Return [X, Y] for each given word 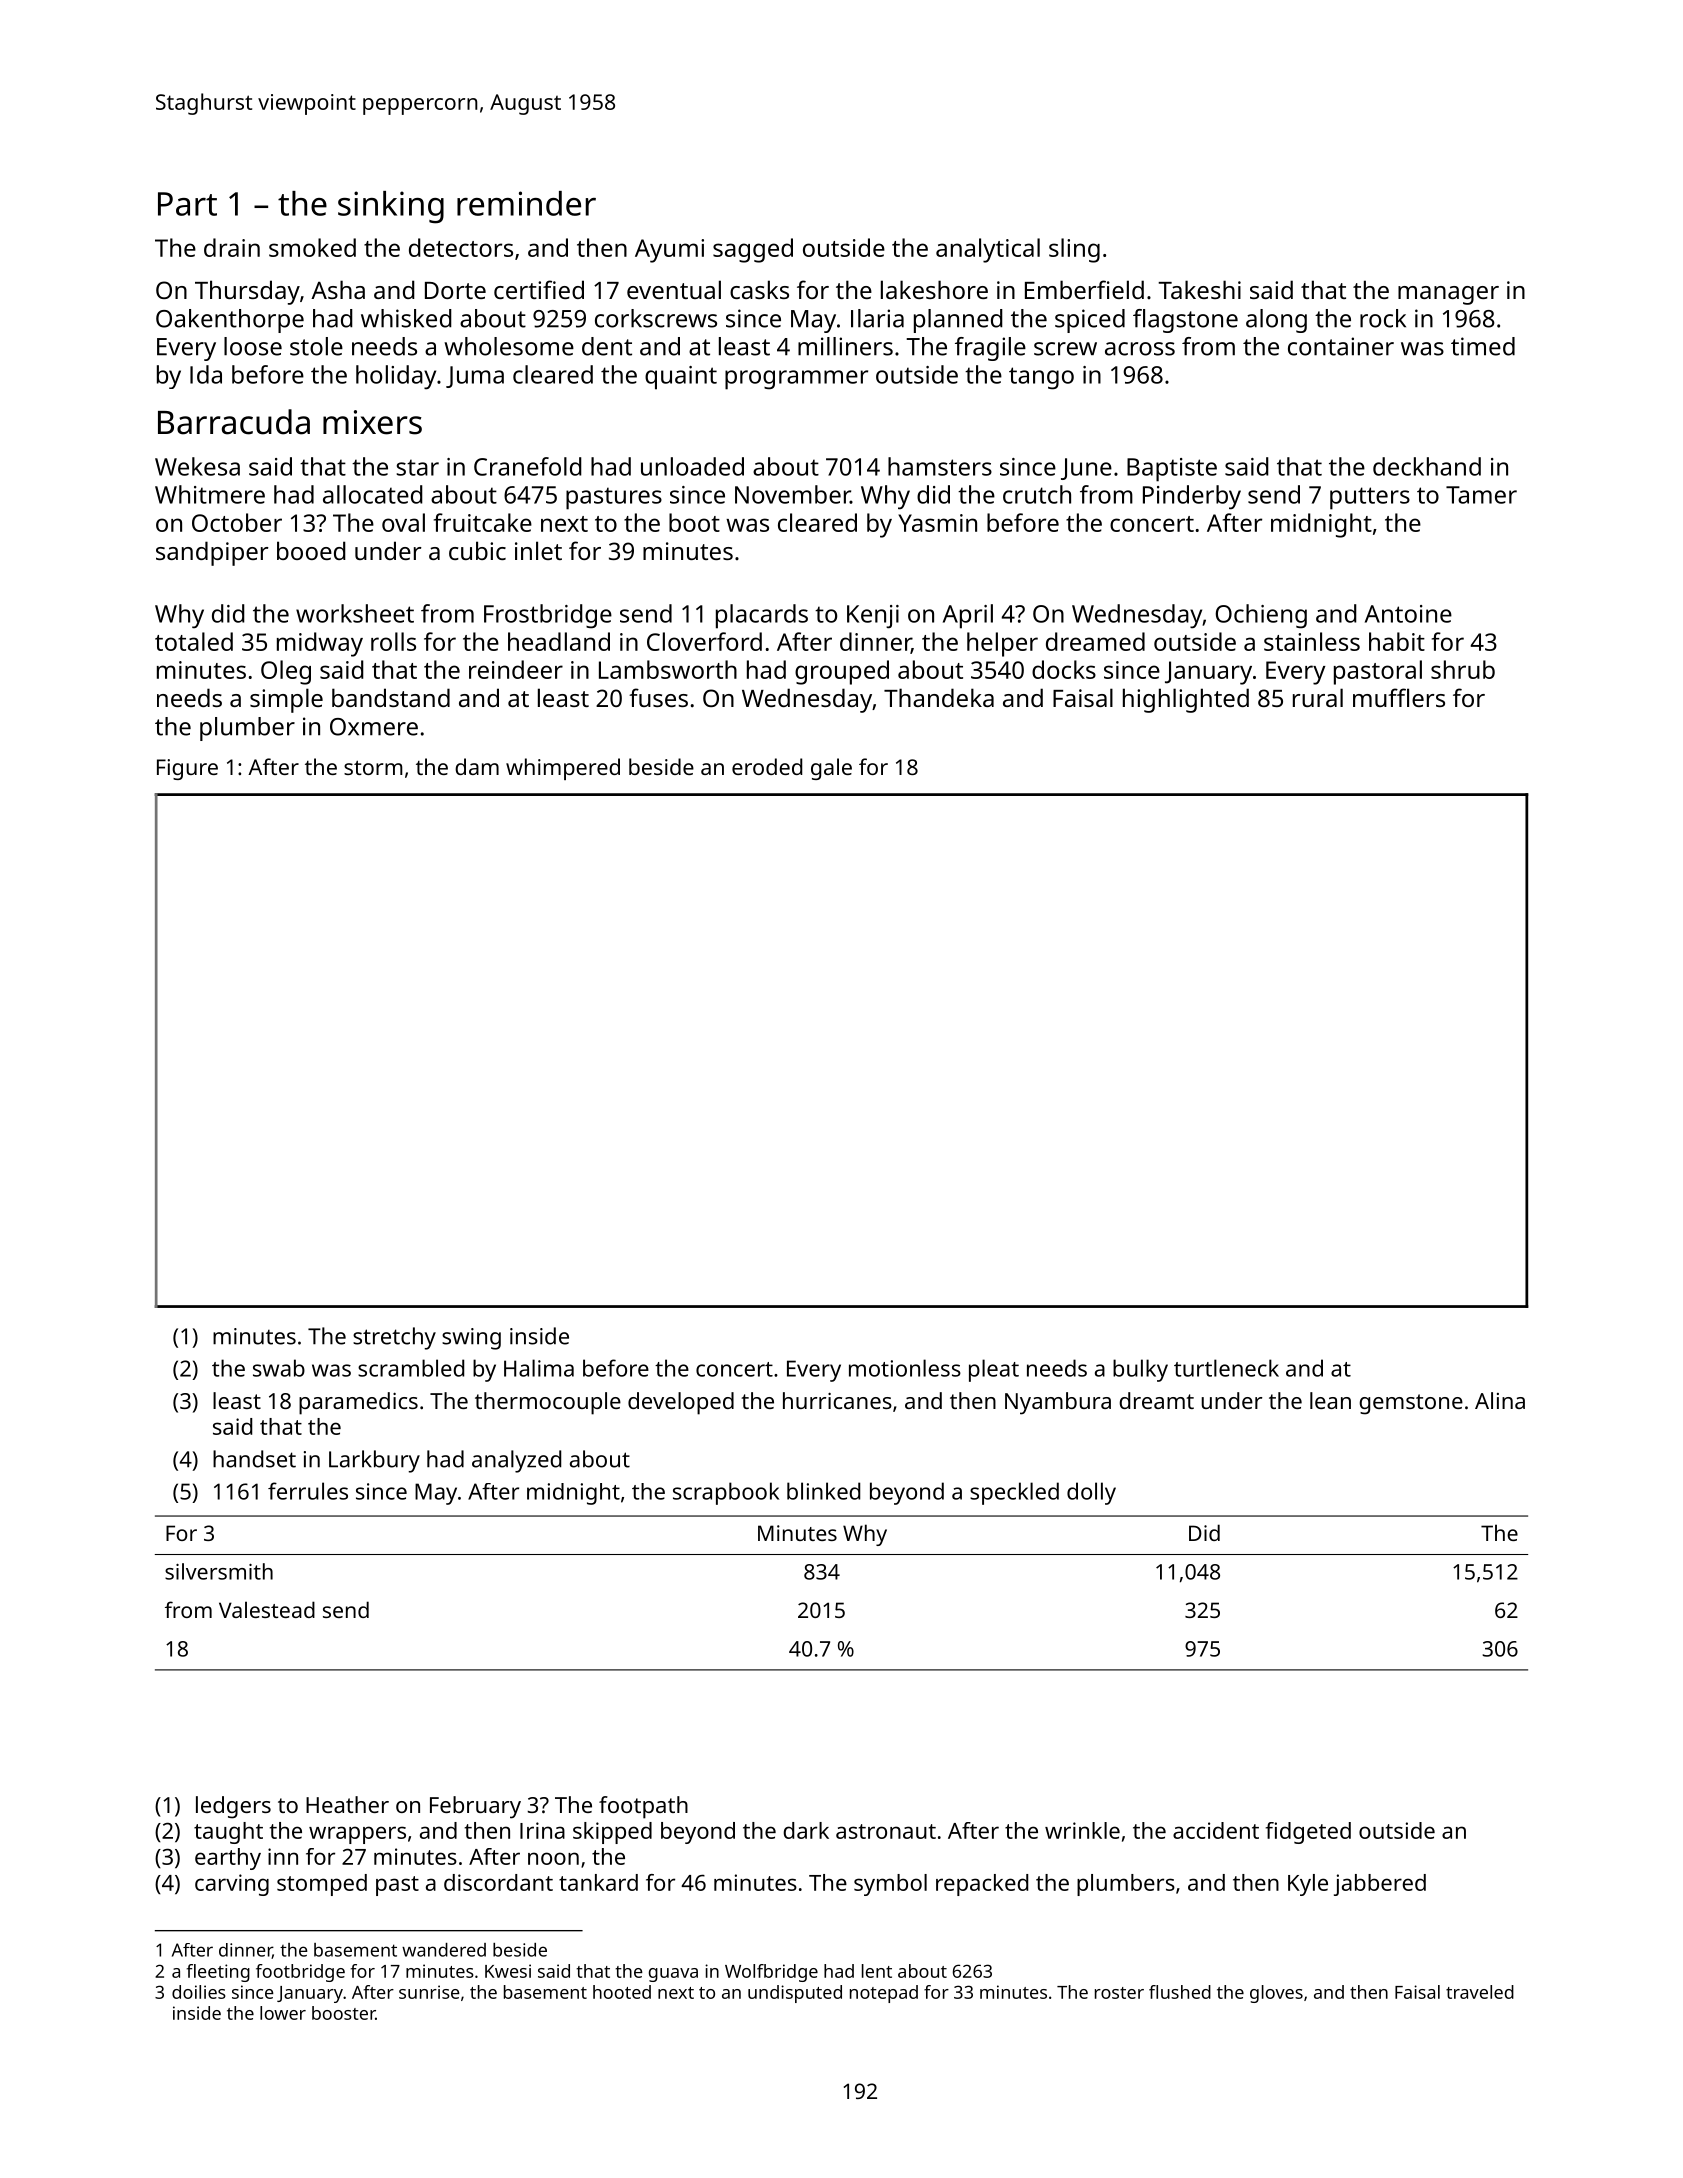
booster [343, 2013]
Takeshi [1199, 289]
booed [311, 550]
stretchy [394, 1338]
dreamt [1156, 1400]
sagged [753, 250]
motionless [905, 1368]
